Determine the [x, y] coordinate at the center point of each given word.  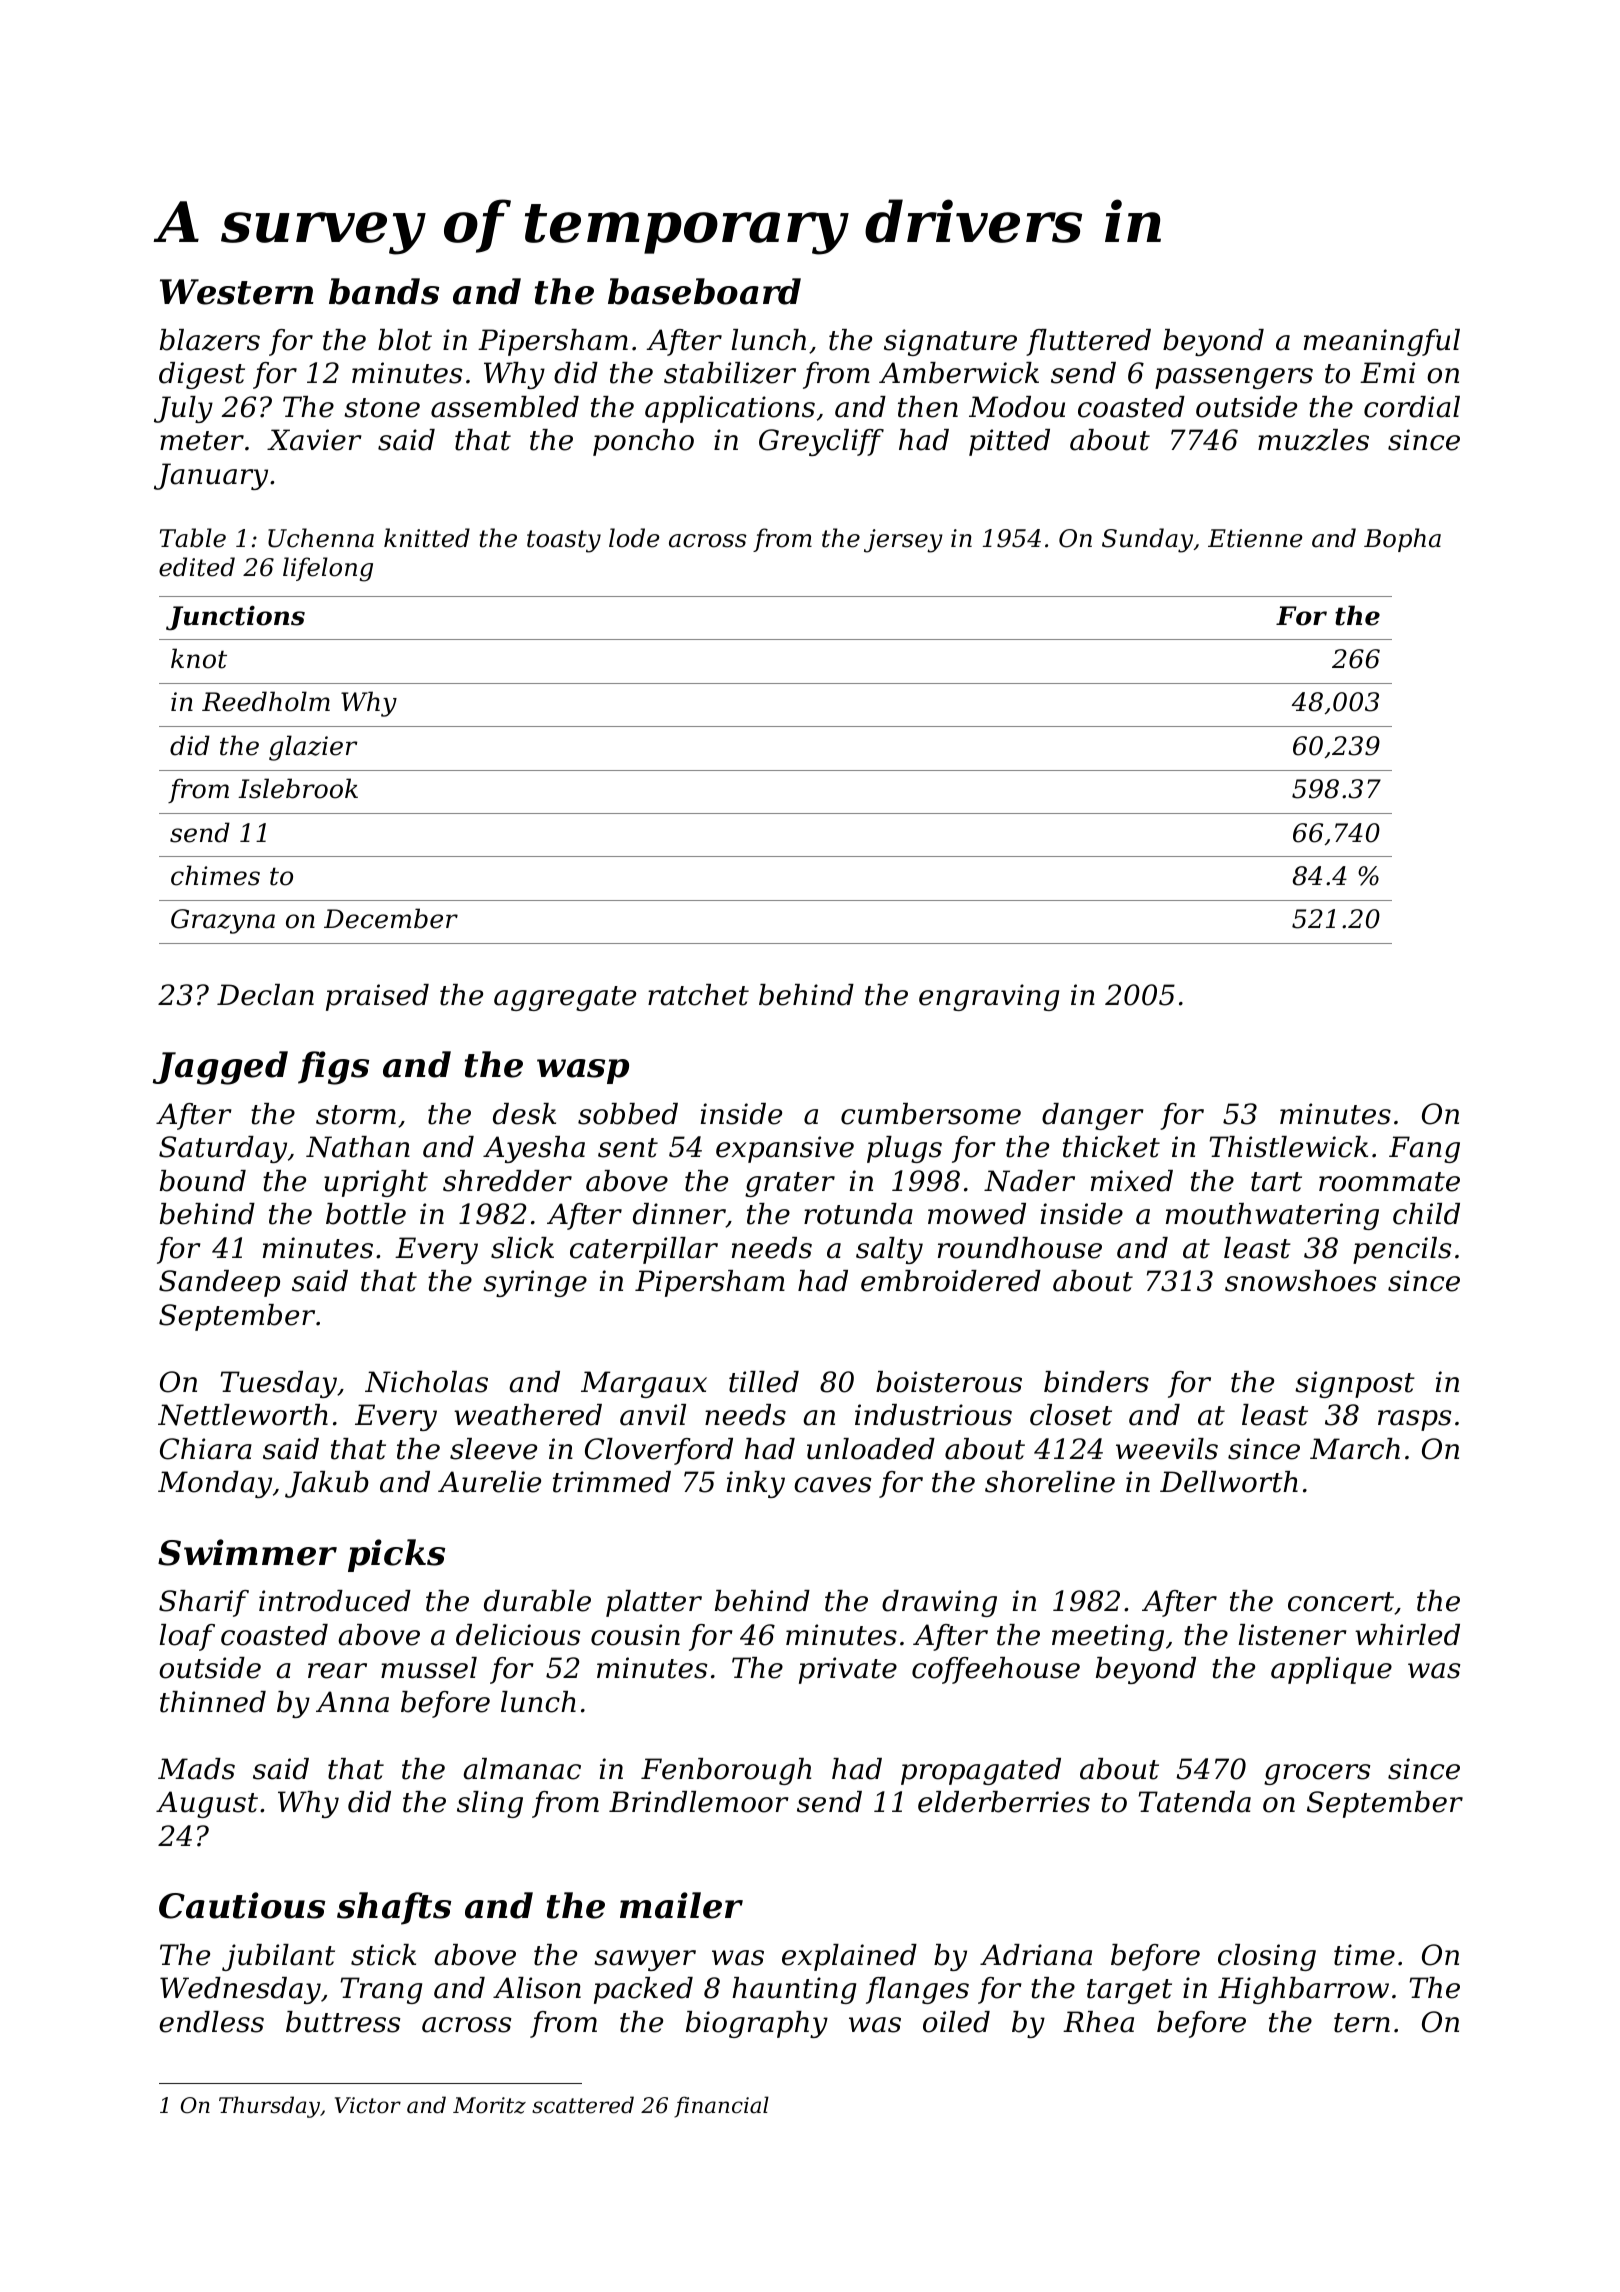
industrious [933, 1415]
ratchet [698, 995]
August [207, 1804]
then [928, 407]
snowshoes [1300, 1281]
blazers [210, 340]
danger [1093, 1116]
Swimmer [247, 1552]
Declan [265, 995]
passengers [1234, 378]
